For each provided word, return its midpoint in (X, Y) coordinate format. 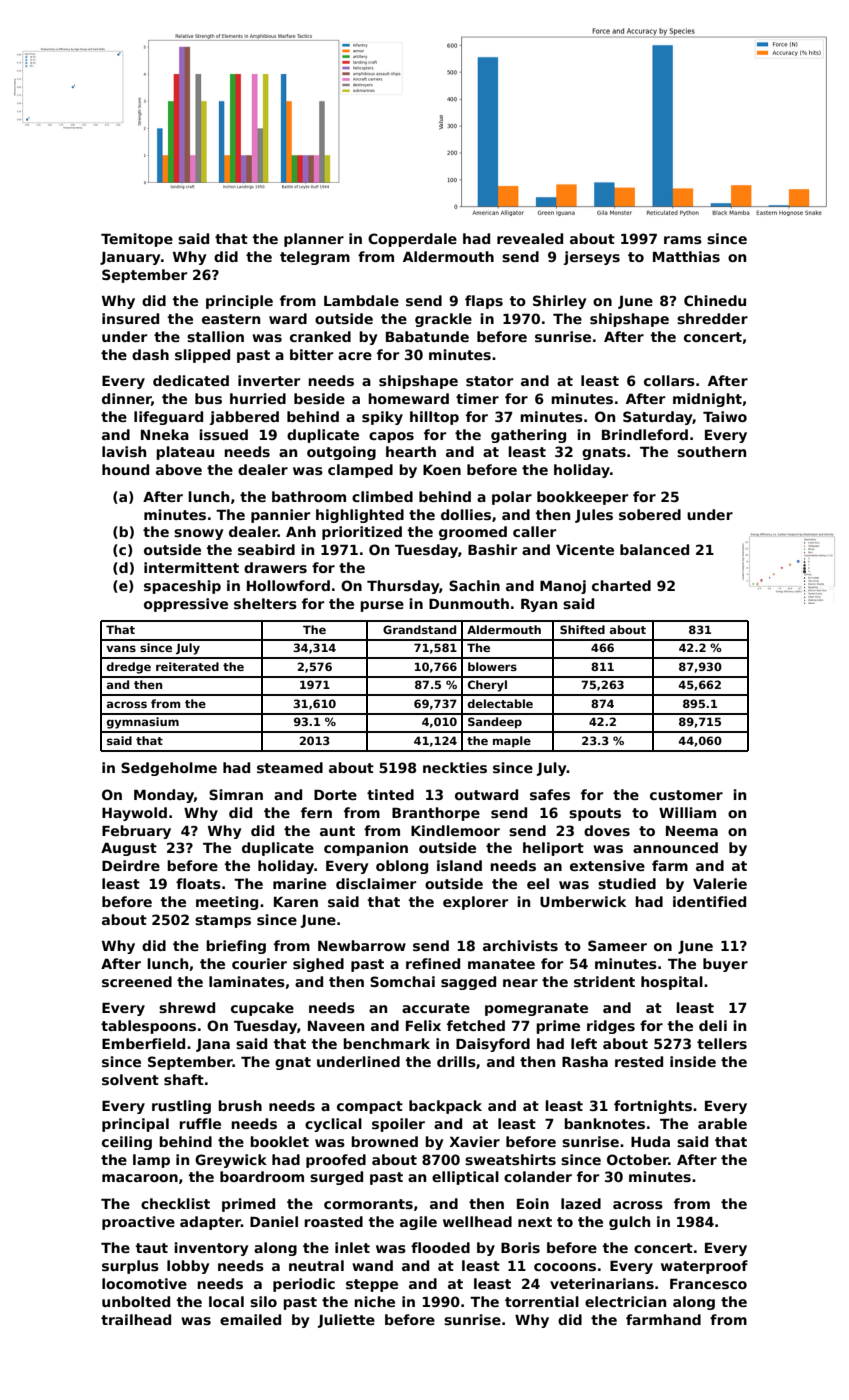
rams (683, 240)
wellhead (477, 1221)
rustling (181, 1107)
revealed (530, 238)
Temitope (137, 240)
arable (722, 1123)
